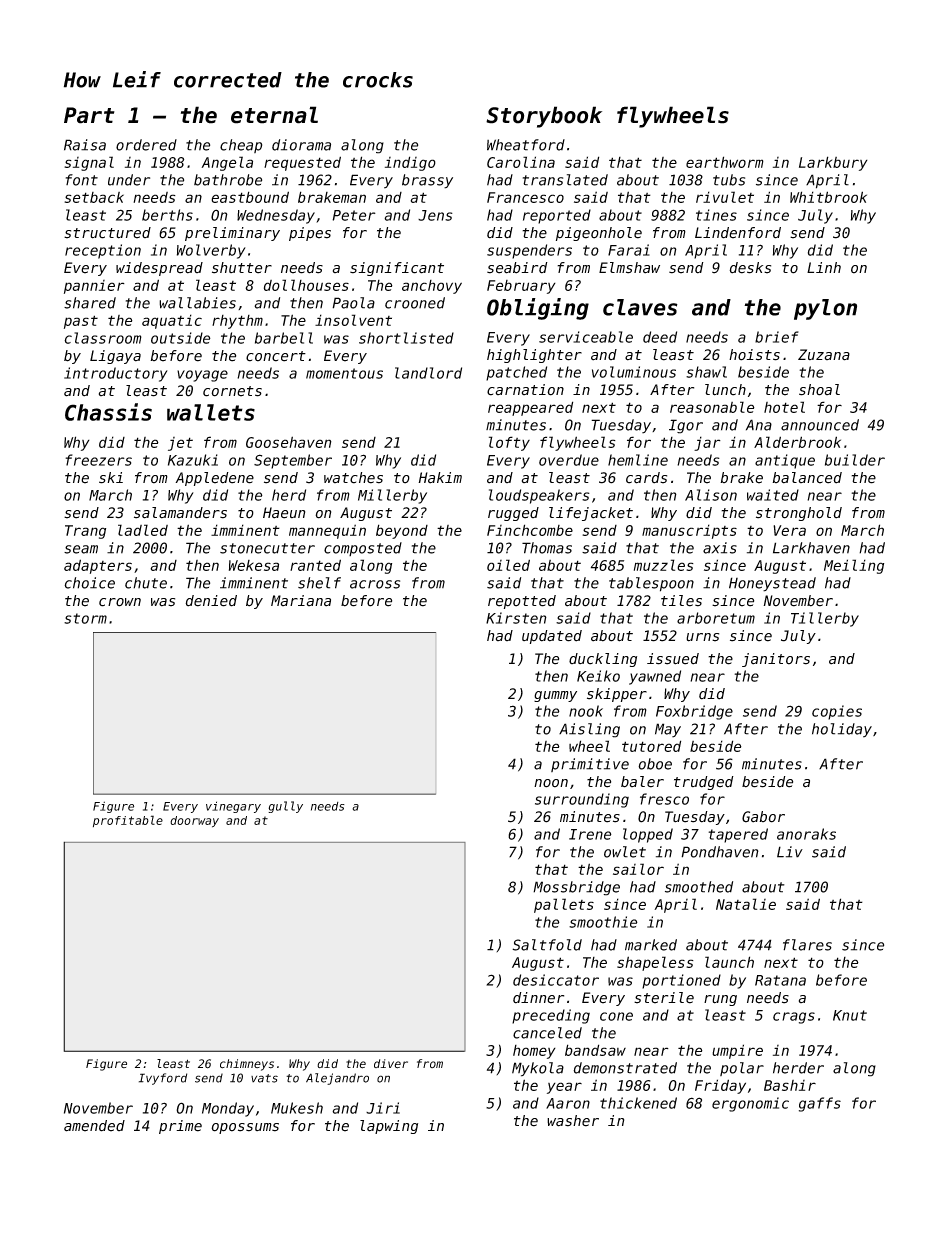  Describe the element at coordinates (247, 1065) in the screenshot. I see `chimneys` at that location.
